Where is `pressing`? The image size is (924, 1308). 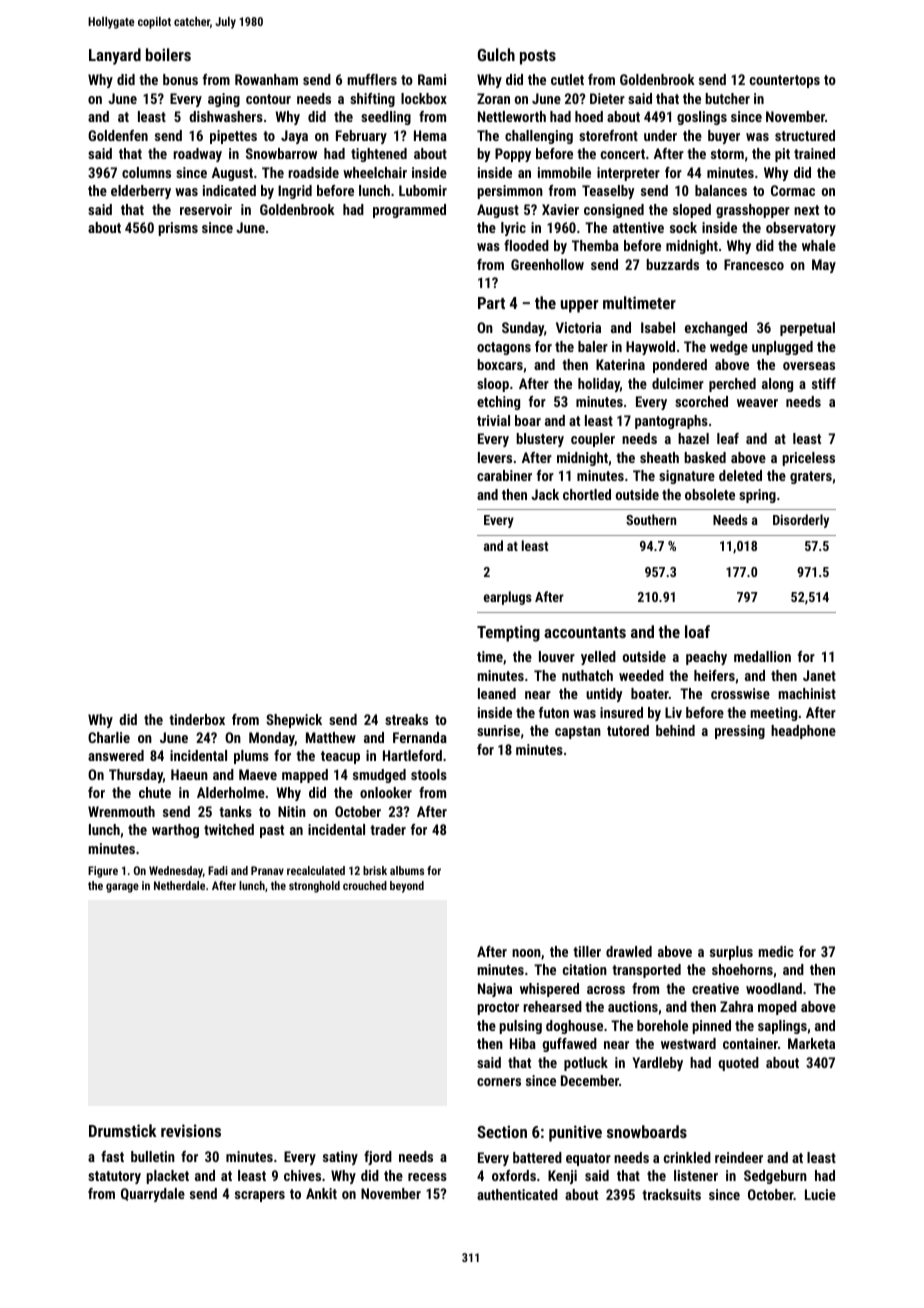
pressing is located at coordinates (740, 732).
